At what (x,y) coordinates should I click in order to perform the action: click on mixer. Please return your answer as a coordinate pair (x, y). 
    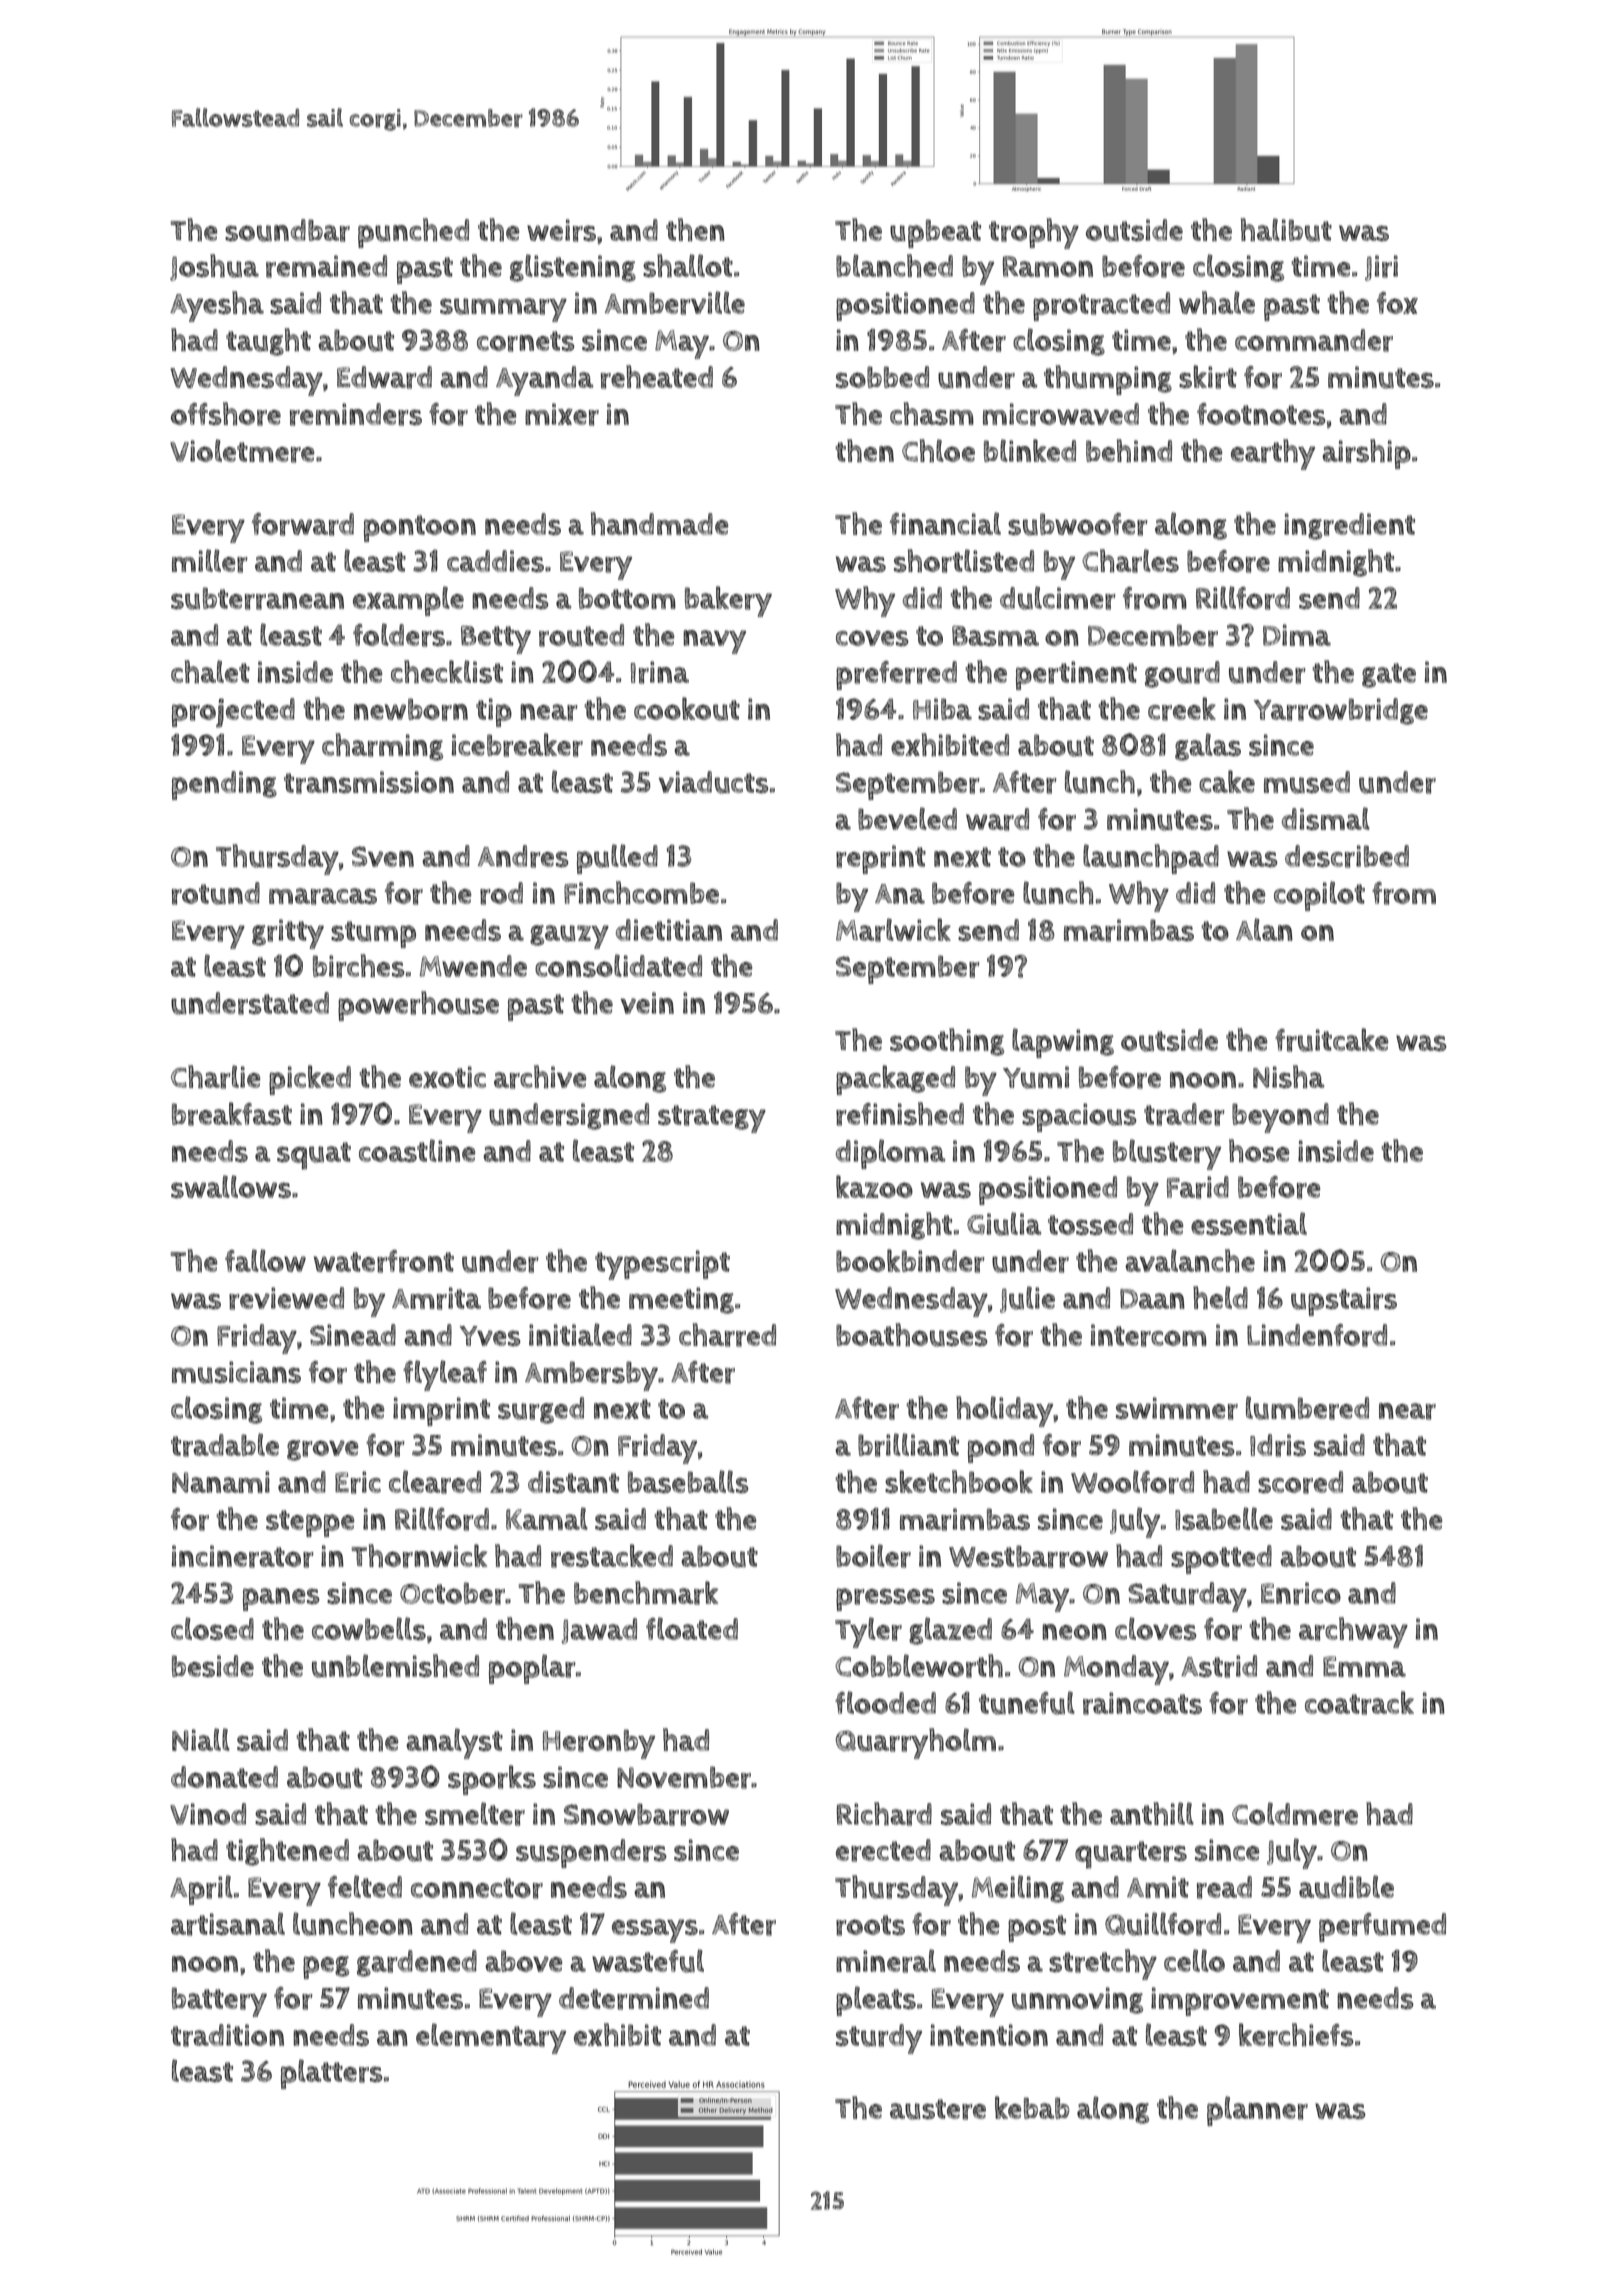
    Looking at the image, I should click on (562, 414).
